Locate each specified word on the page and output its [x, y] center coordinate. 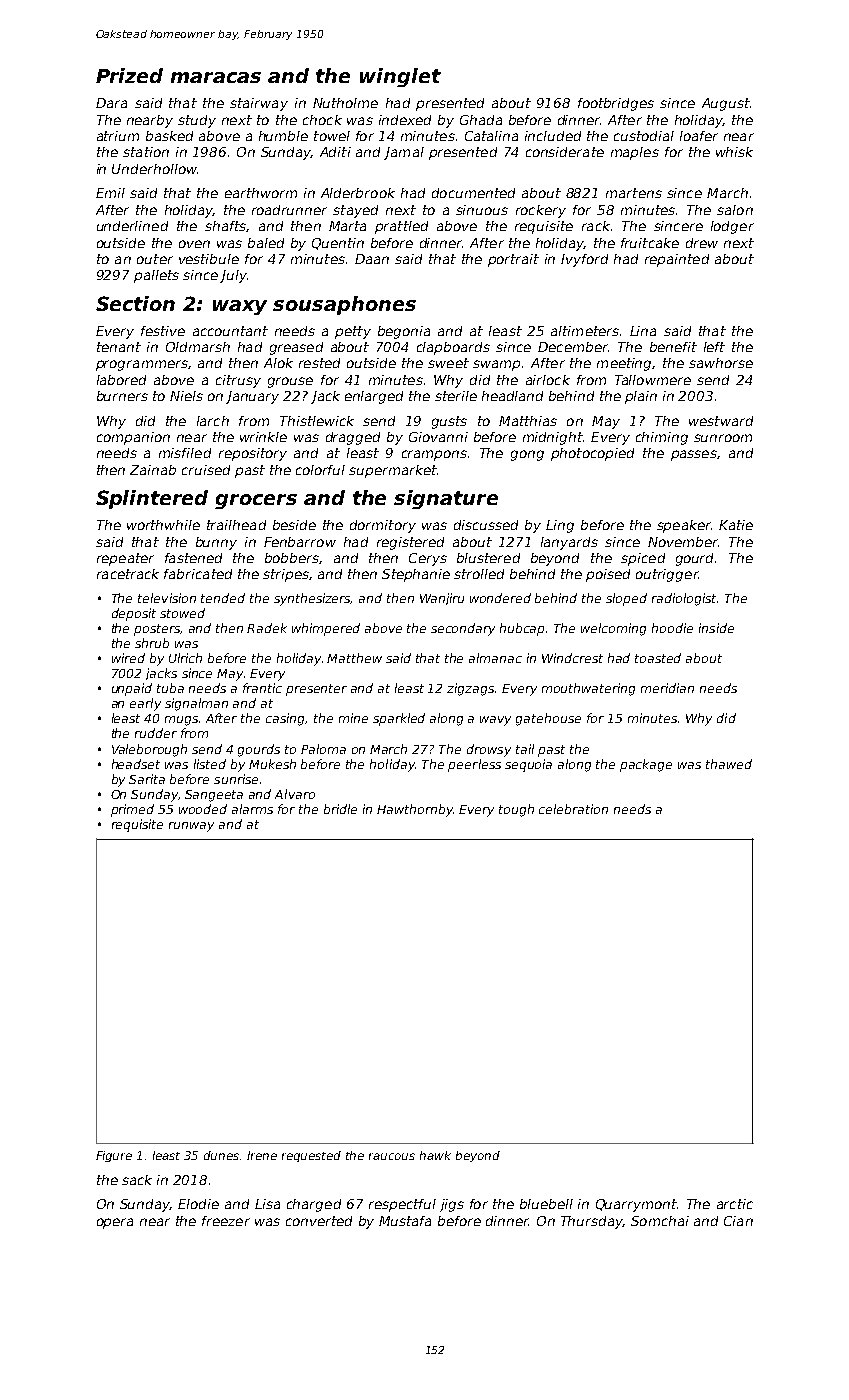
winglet [400, 77]
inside [716, 628]
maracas [216, 77]
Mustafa [405, 1221]
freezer [226, 1221]
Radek [267, 628]
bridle [340, 809]
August [726, 104]
